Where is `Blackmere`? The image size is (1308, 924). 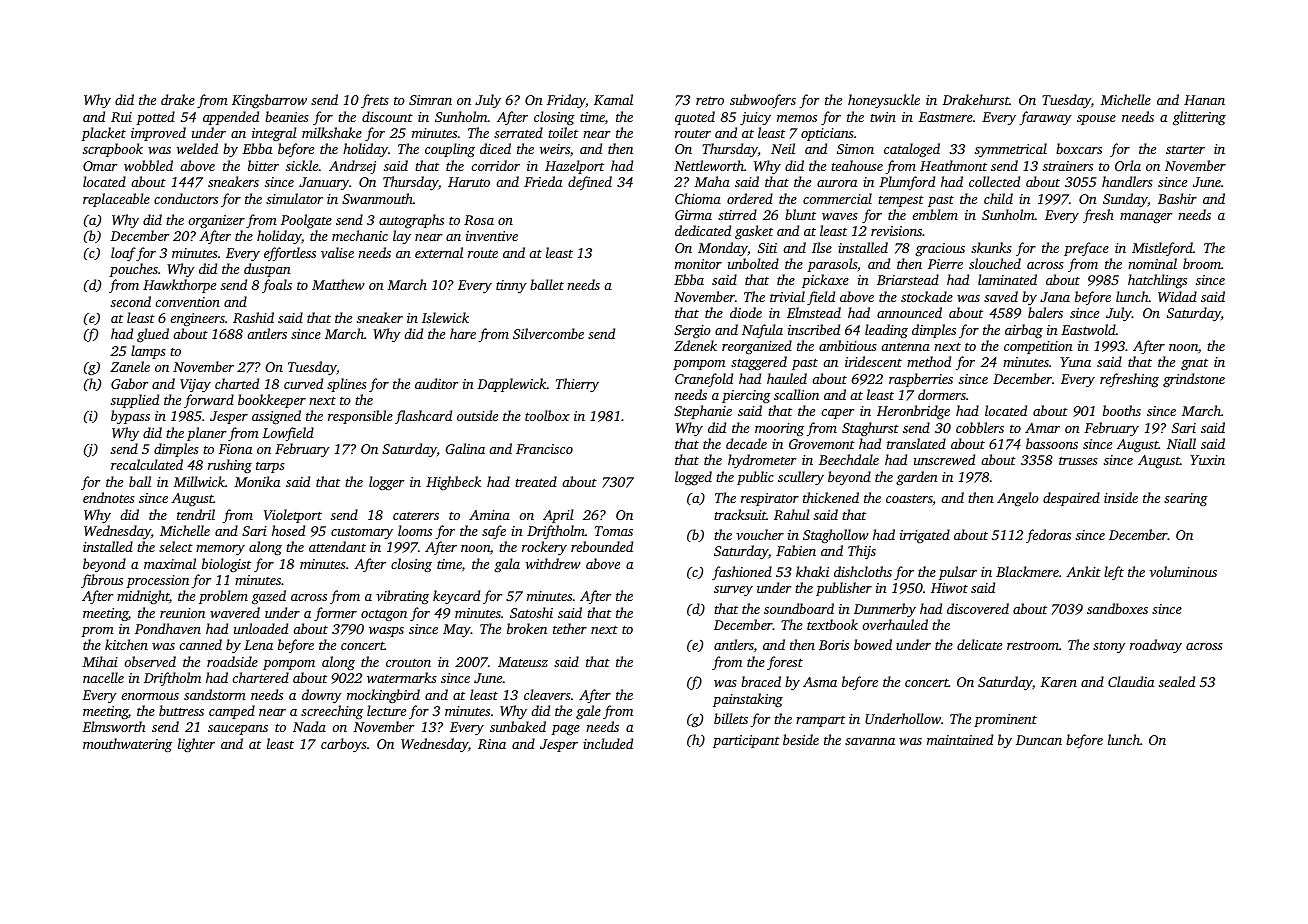 Blackmere is located at coordinates (1027, 571).
